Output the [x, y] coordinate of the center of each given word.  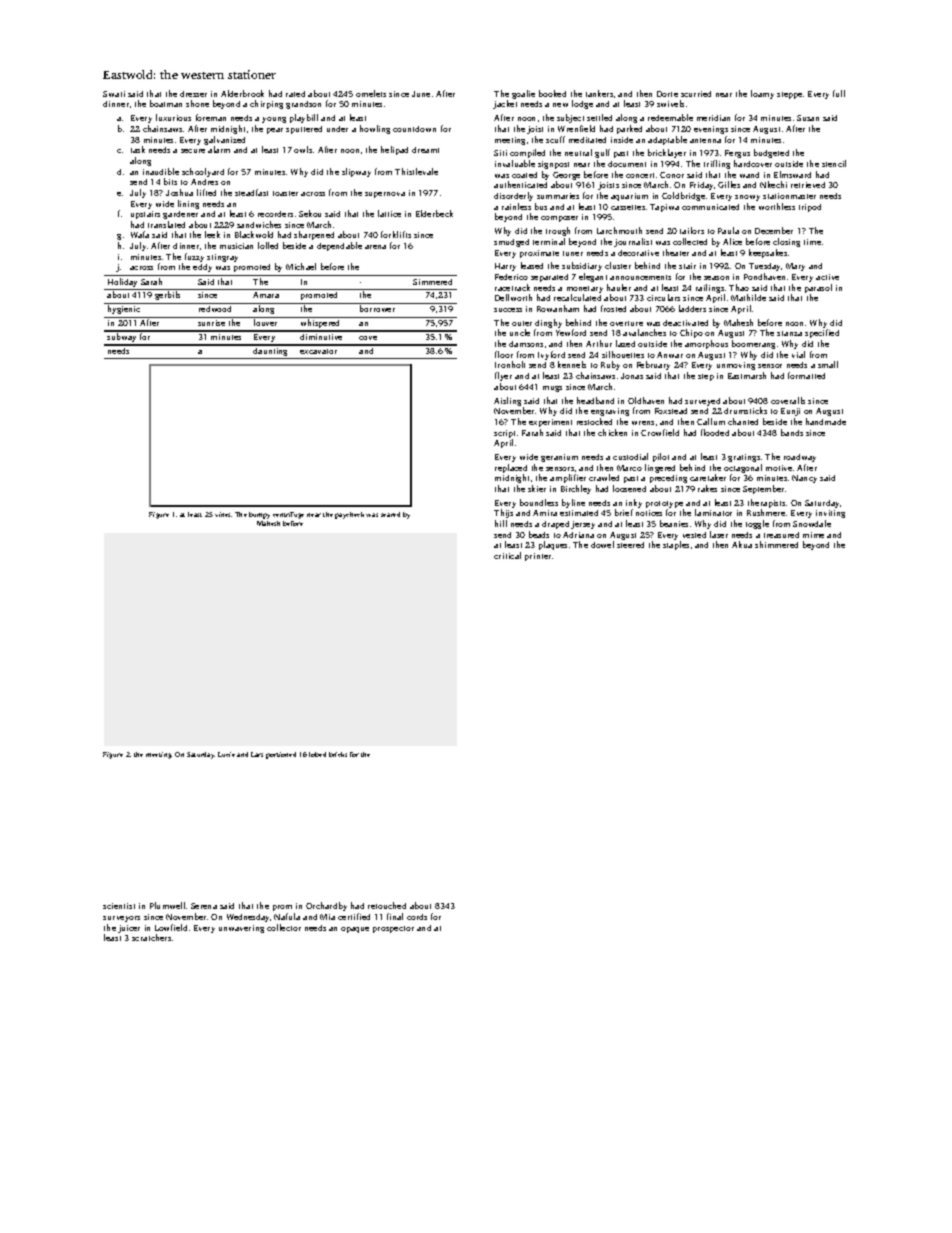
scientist [119, 906]
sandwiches [259, 224]
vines [223, 514]
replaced [511, 468]
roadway [800, 458]
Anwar [670, 355]
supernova [385, 195]
